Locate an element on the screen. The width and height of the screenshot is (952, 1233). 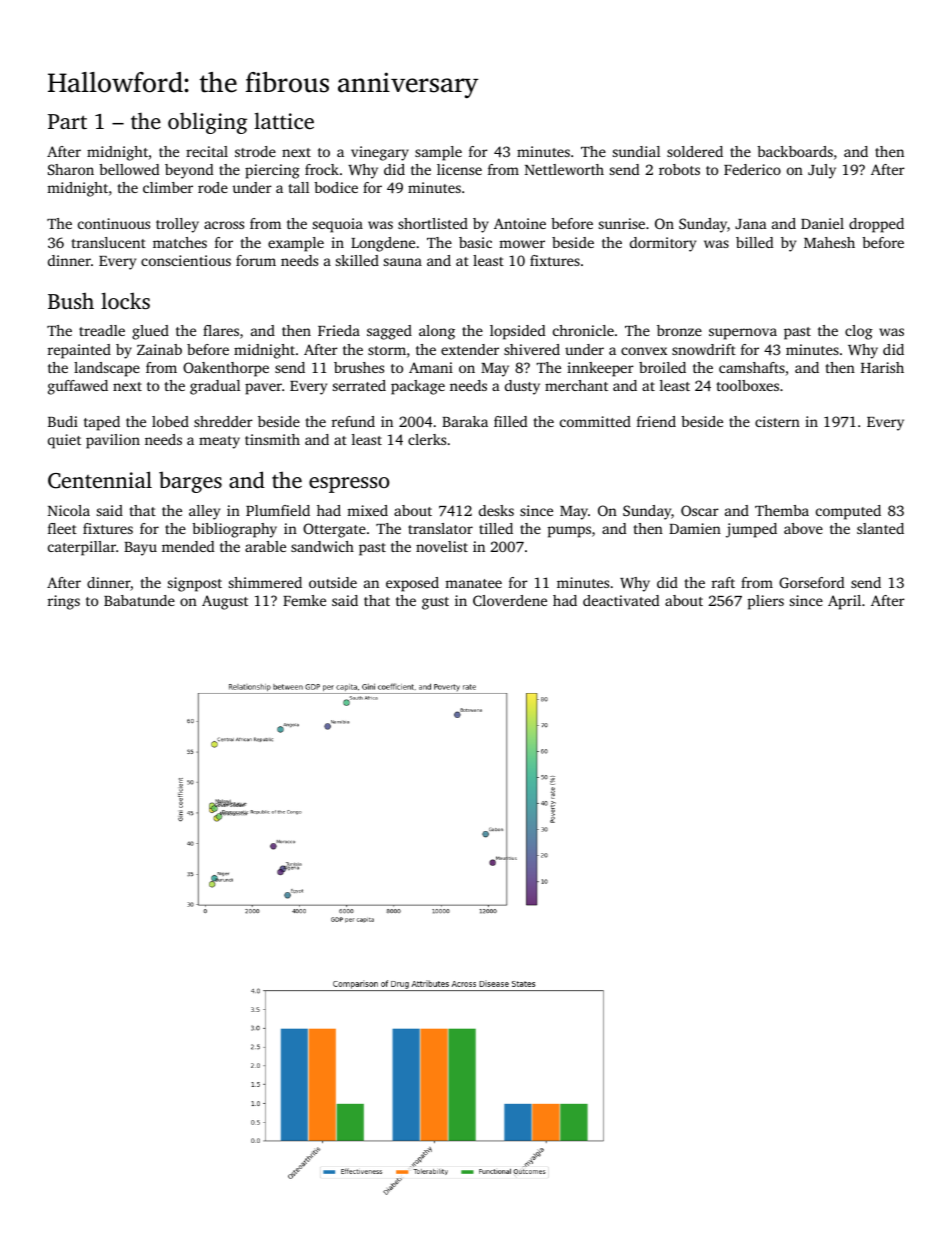
lattice is located at coordinates (284, 120).
